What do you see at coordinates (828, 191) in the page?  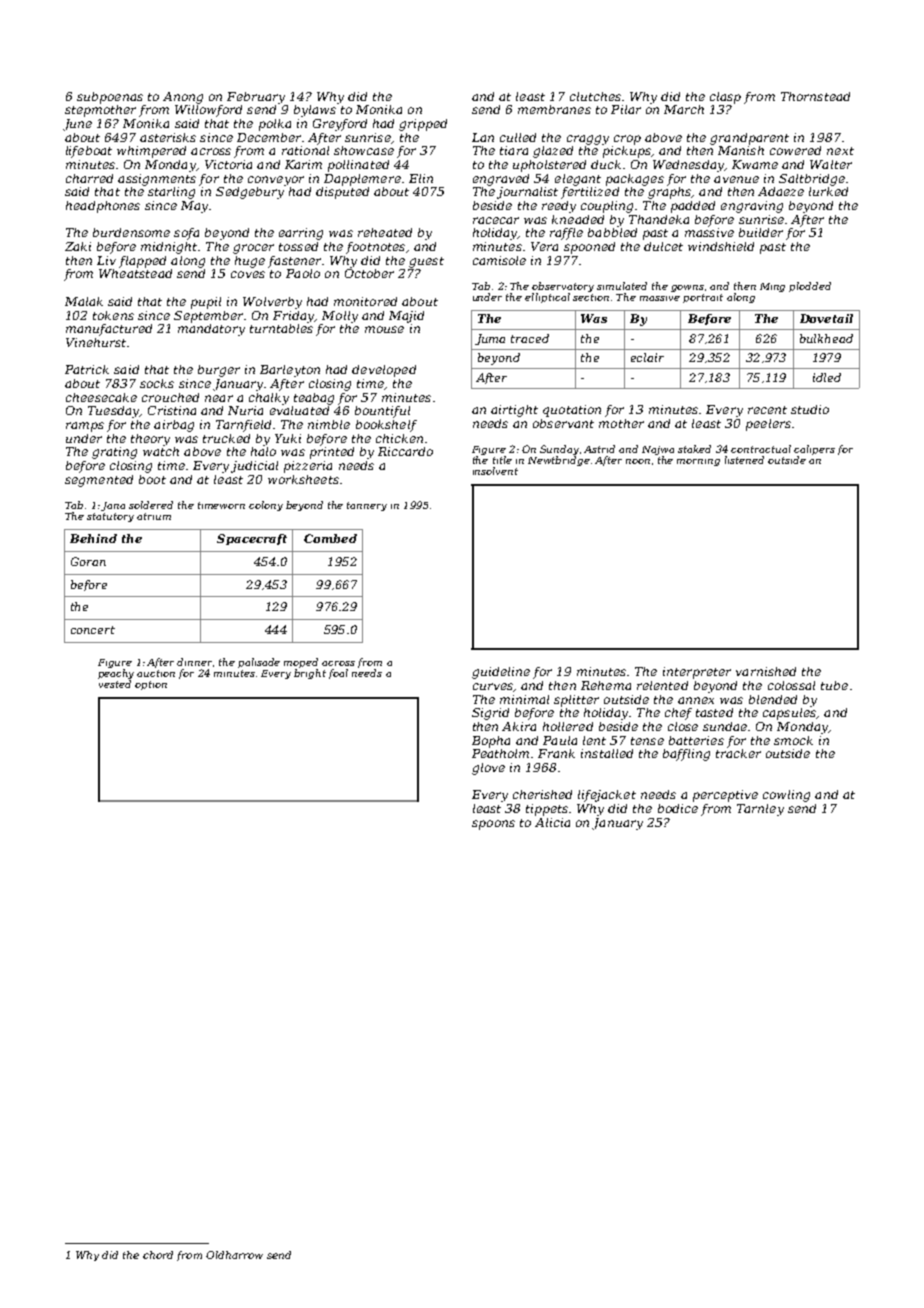 I see `lurked` at bounding box center [828, 191].
